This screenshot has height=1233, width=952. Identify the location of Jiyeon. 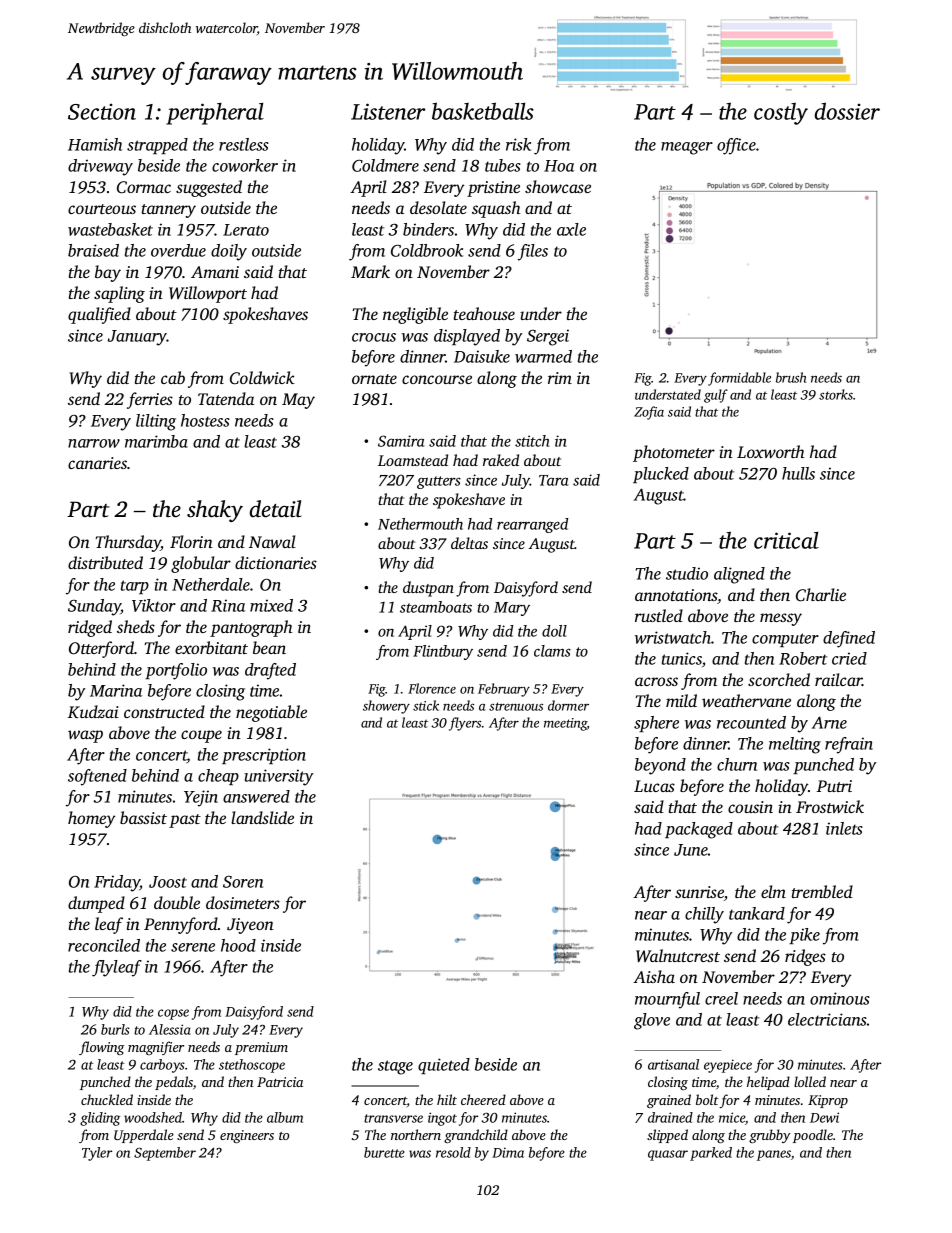
(250, 926).
